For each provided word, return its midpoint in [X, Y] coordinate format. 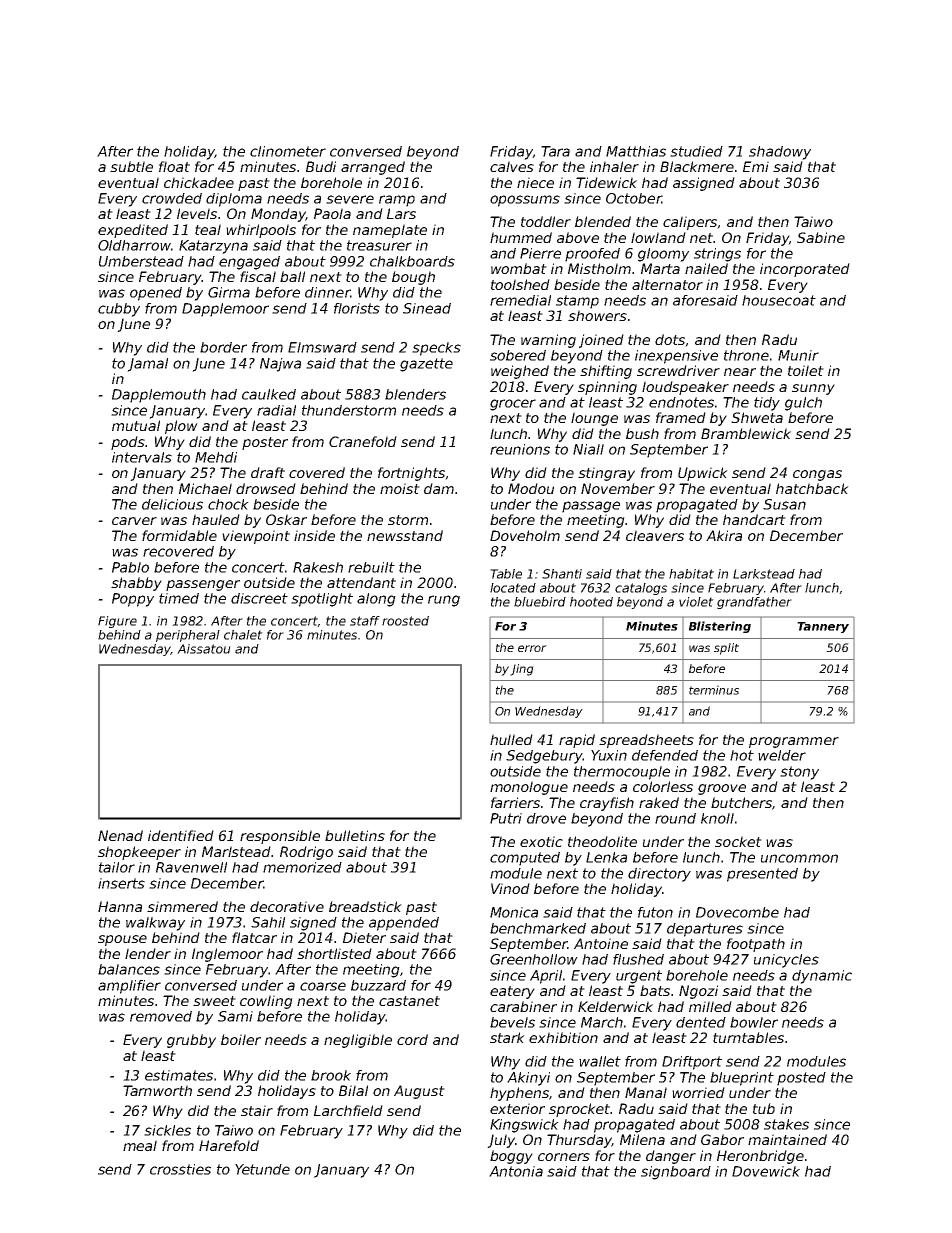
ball [292, 276]
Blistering [720, 627]
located [513, 588]
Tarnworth [157, 1090]
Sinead [427, 308]
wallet [600, 1061]
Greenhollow [534, 959]
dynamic [822, 977]
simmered [182, 906]
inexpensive [676, 357]
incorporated [805, 270]
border [223, 347]
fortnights [411, 474]
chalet [243, 635]
